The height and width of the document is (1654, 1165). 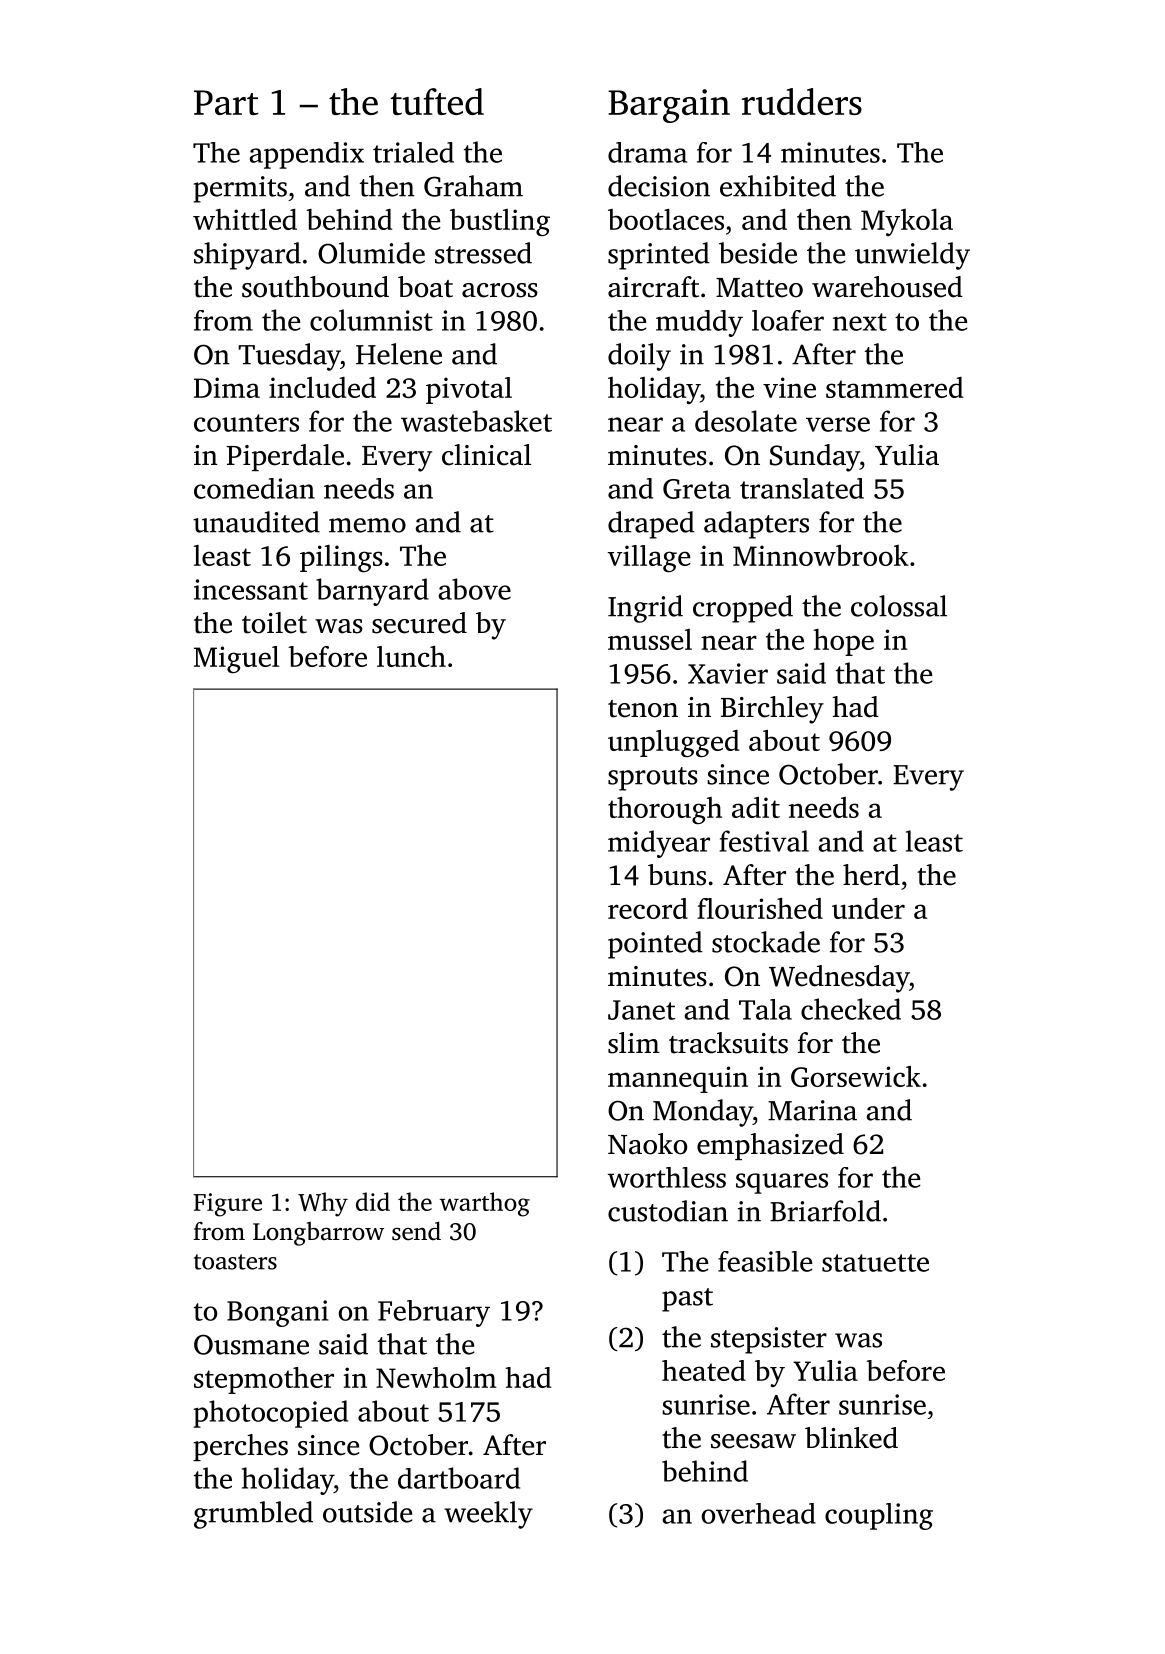 What do you see at coordinates (240, 1447) in the document?
I see `perches` at bounding box center [240, 1447].
